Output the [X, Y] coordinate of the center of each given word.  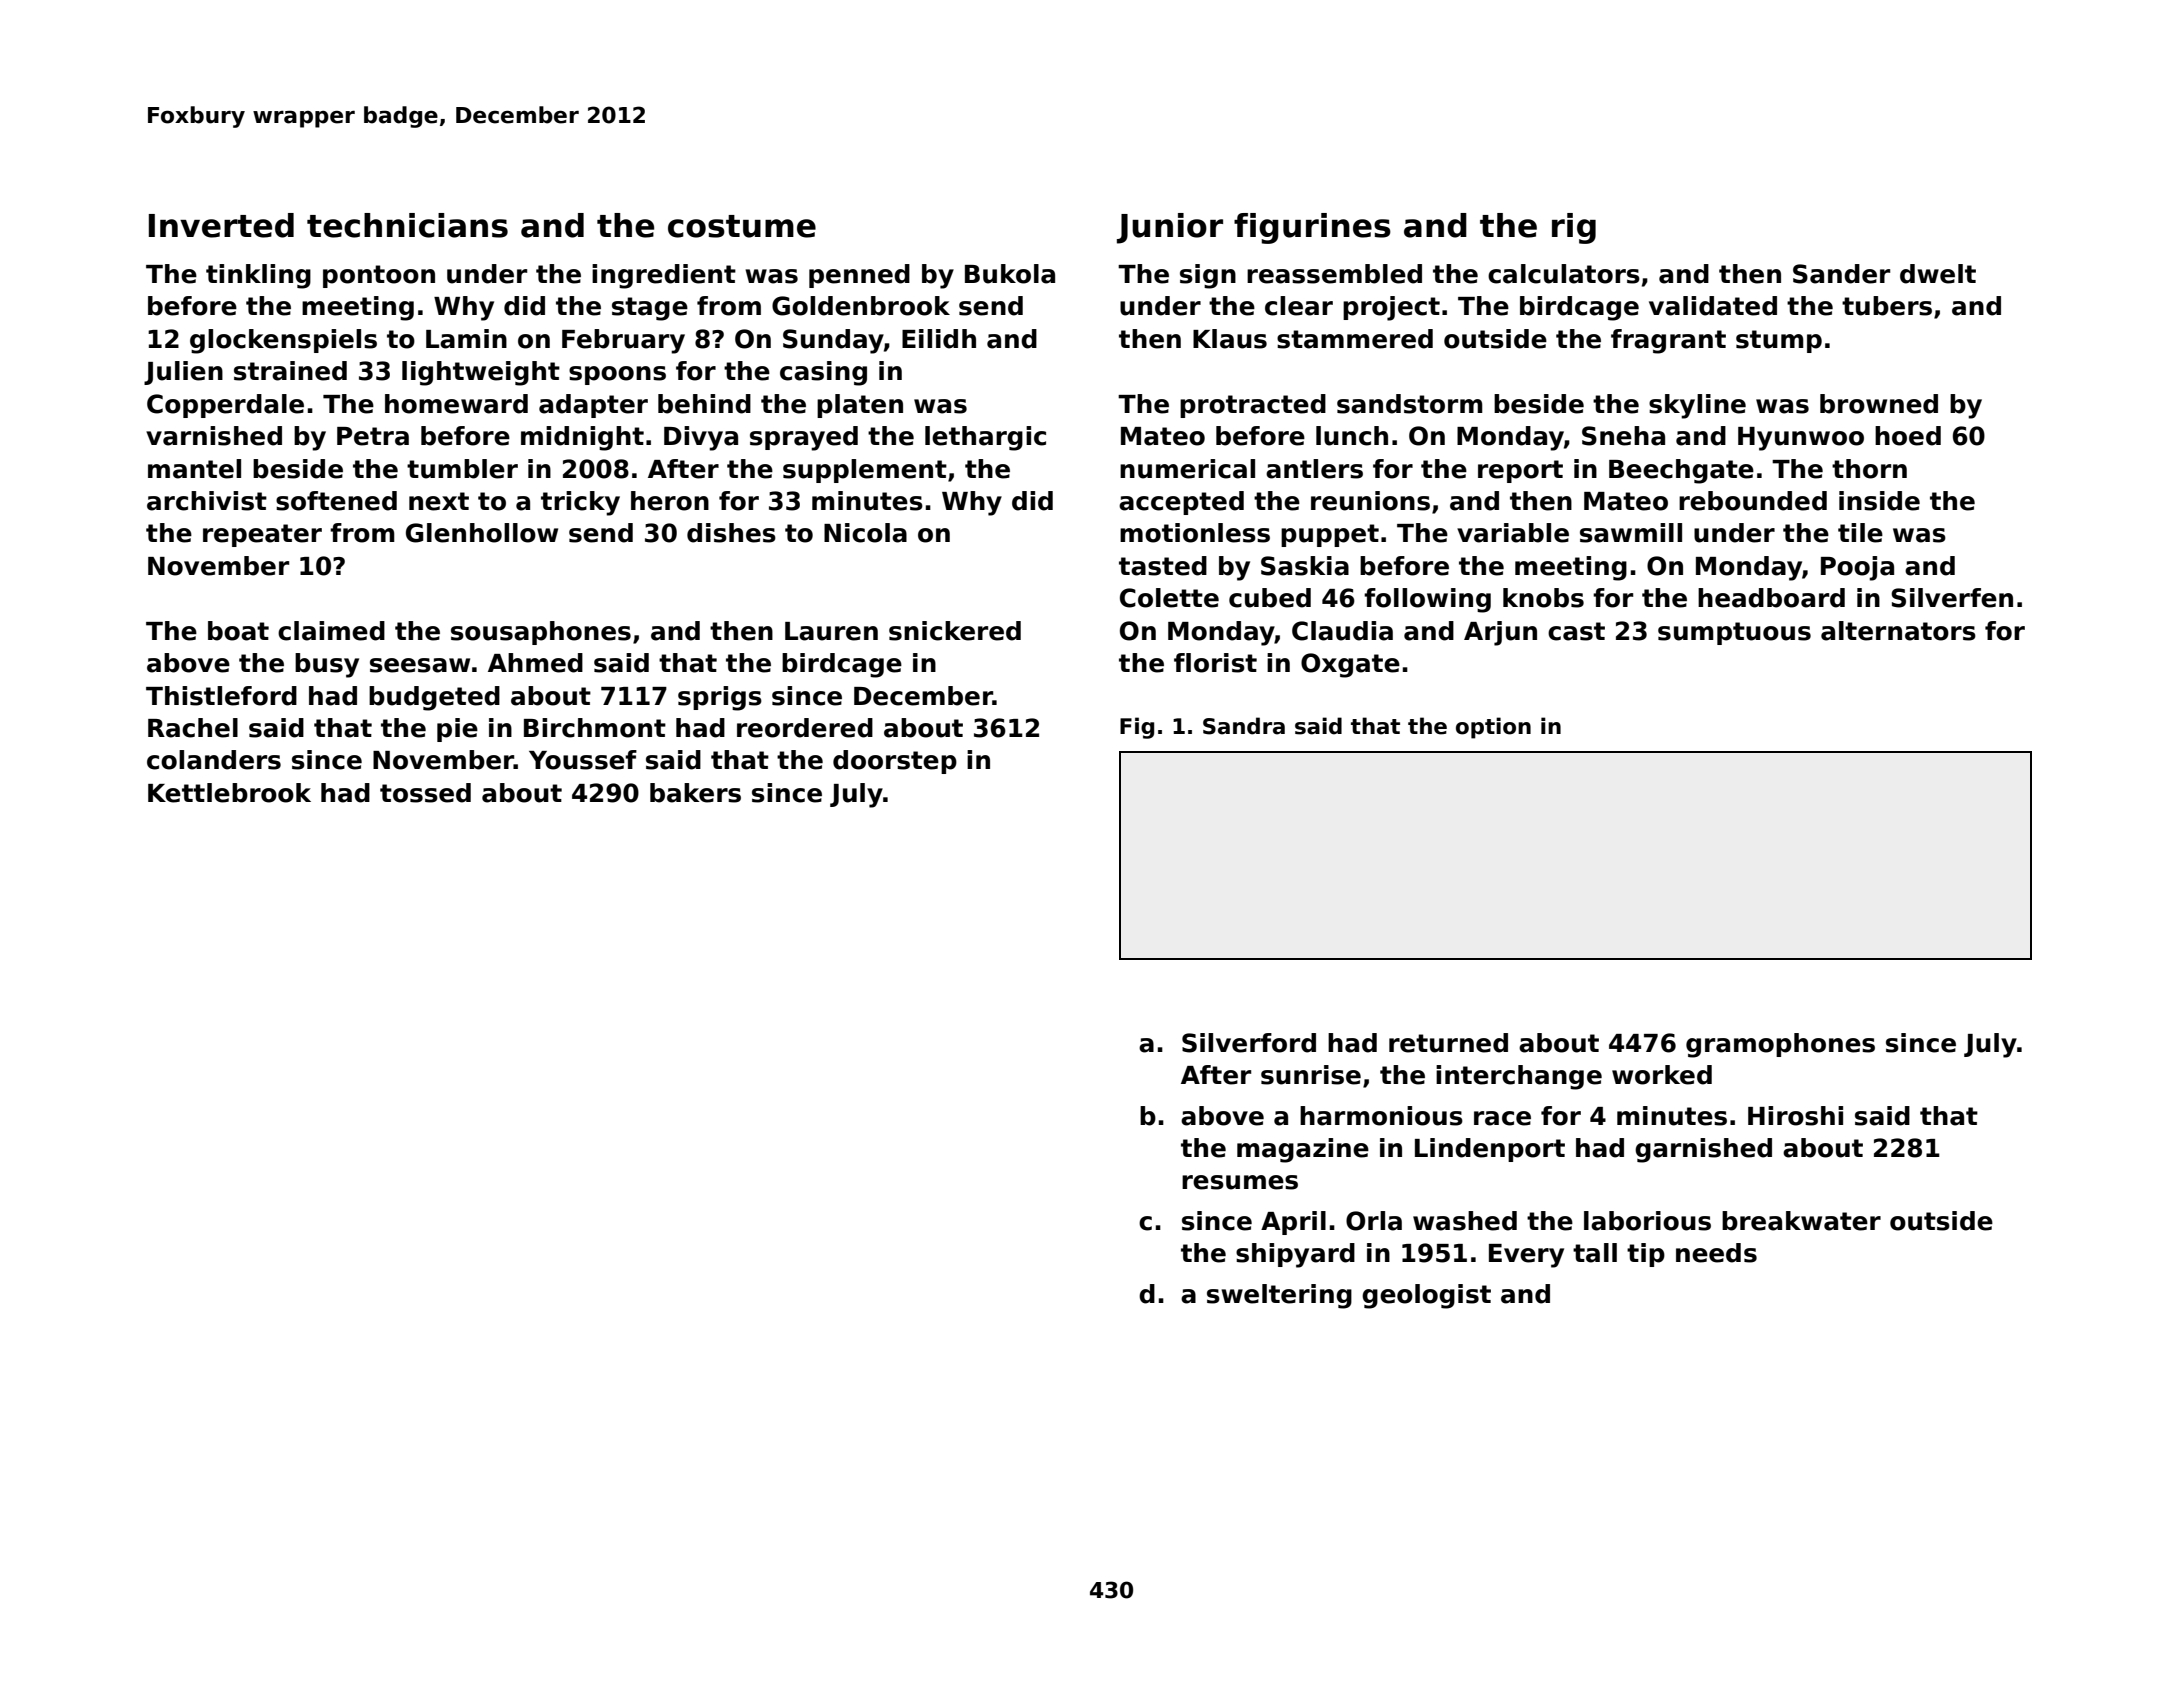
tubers [1887, 306]
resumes [1240, 1182]
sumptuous [1734, 633]
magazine [1303, 1150]
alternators [1898, 631]
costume [742, 226]
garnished [1703, 1150]
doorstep [895, 762]
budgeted [434, 698]
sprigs [720, 698]
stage [650, 309]
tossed [425, 793]
